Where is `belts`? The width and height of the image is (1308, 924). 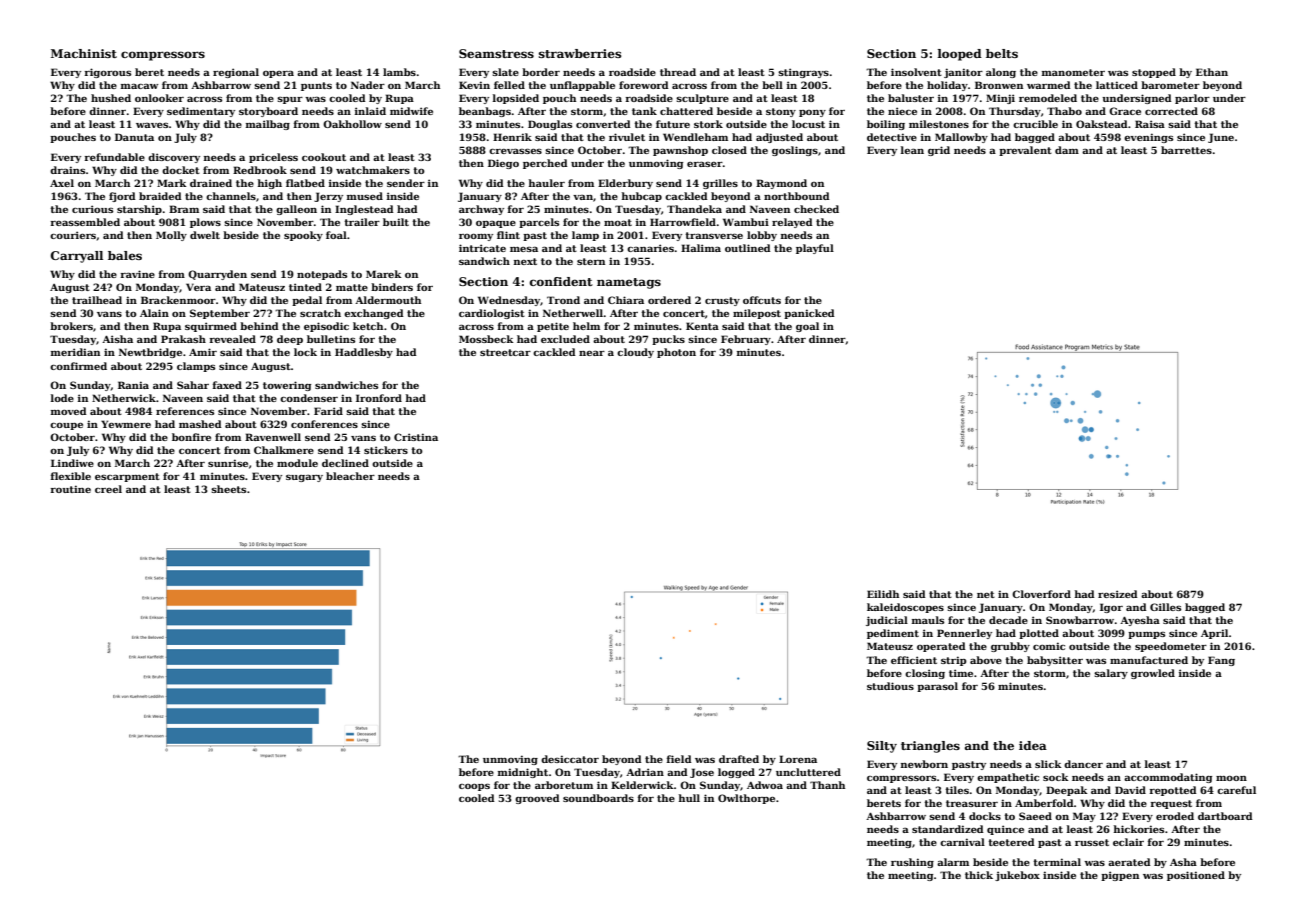 belts is located at coordinates (1002, 53).
